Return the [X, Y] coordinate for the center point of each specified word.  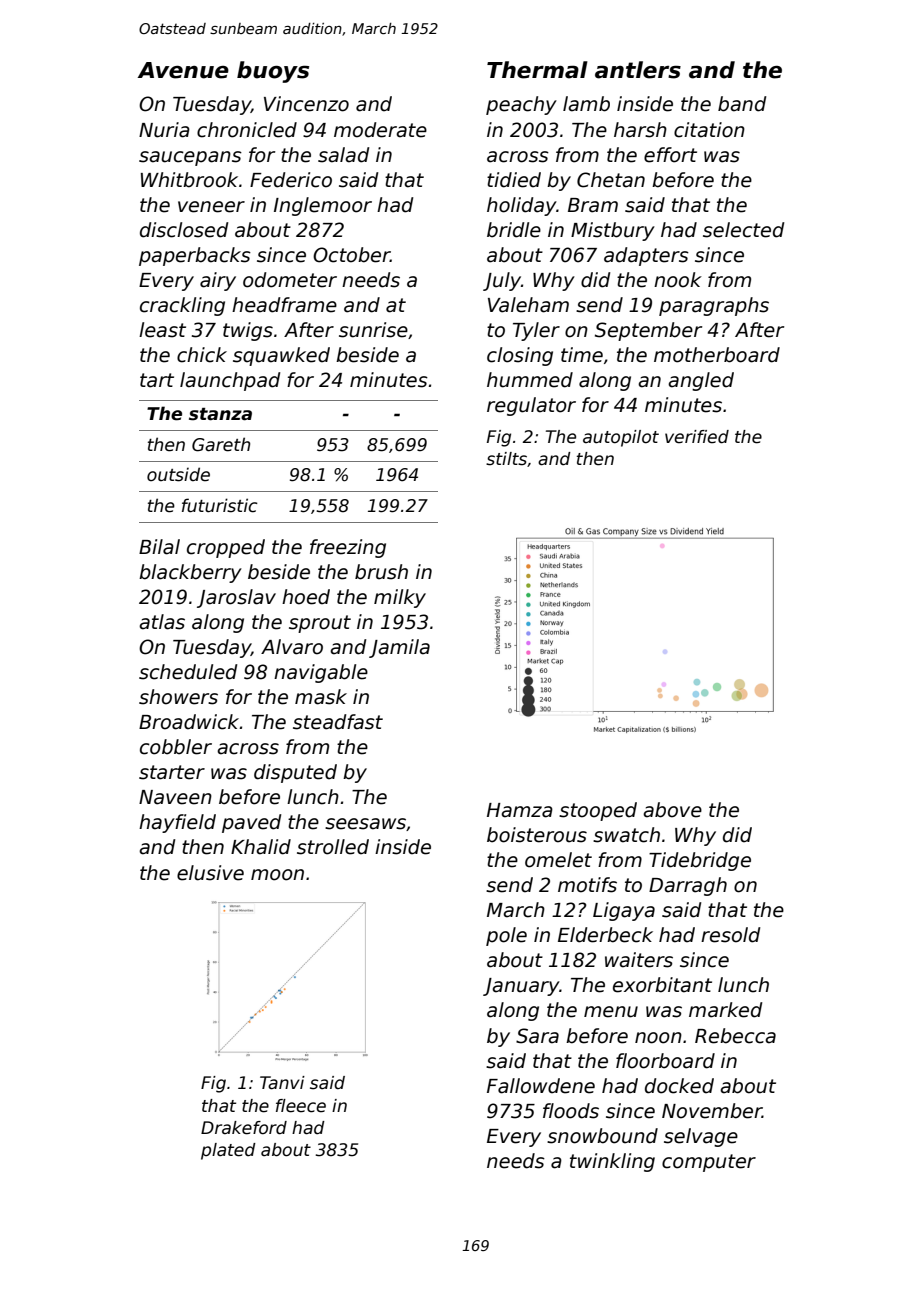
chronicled [247, 130]
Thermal [537, 70]
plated [228, 1151]
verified [697, 437]
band [742, 104]
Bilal [159, 547]
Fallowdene [541, 1086]
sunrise [373, 330]
